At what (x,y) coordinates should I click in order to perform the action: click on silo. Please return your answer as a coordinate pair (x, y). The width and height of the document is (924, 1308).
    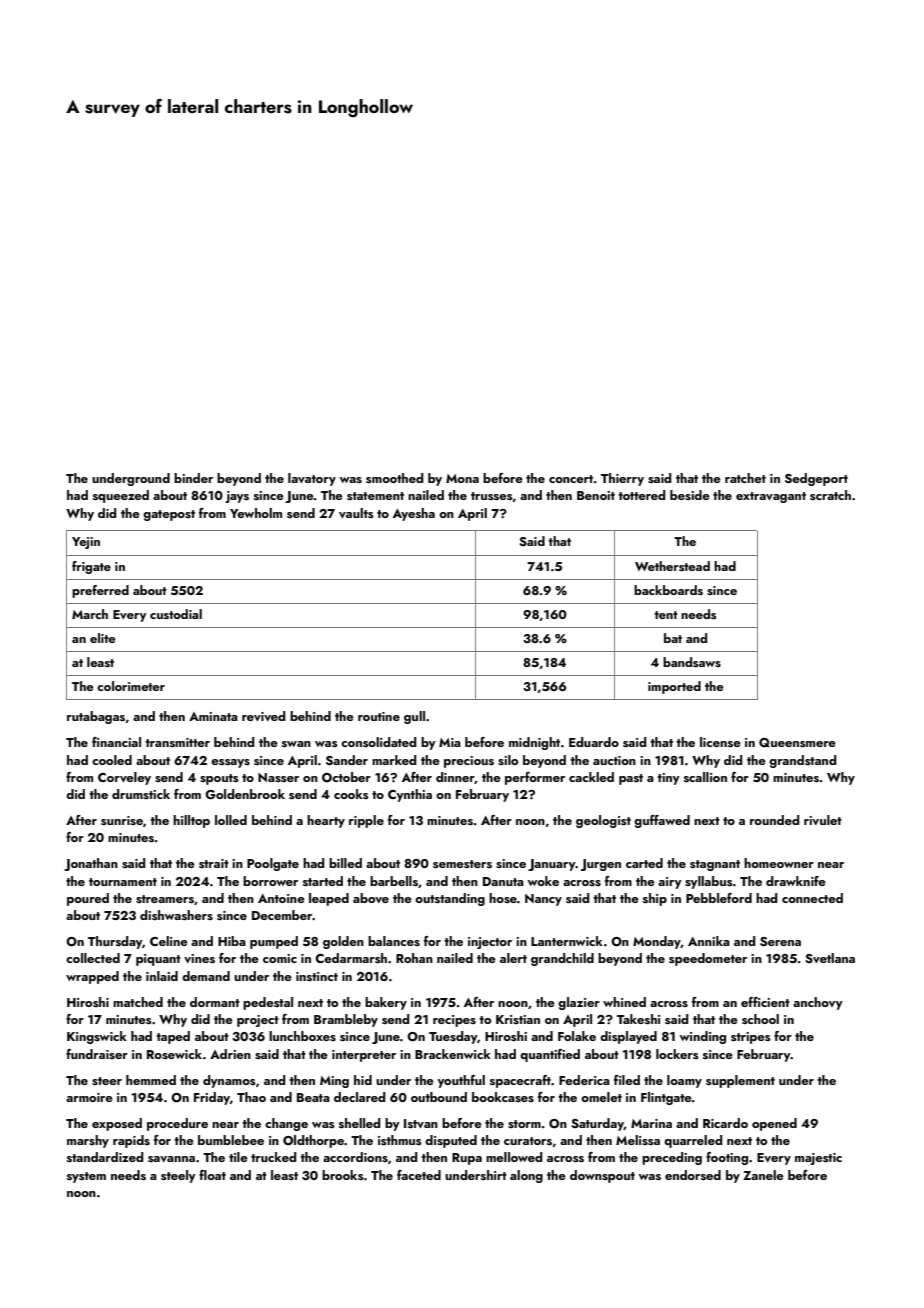
    Looking at the image, I should click on (508, 760).
